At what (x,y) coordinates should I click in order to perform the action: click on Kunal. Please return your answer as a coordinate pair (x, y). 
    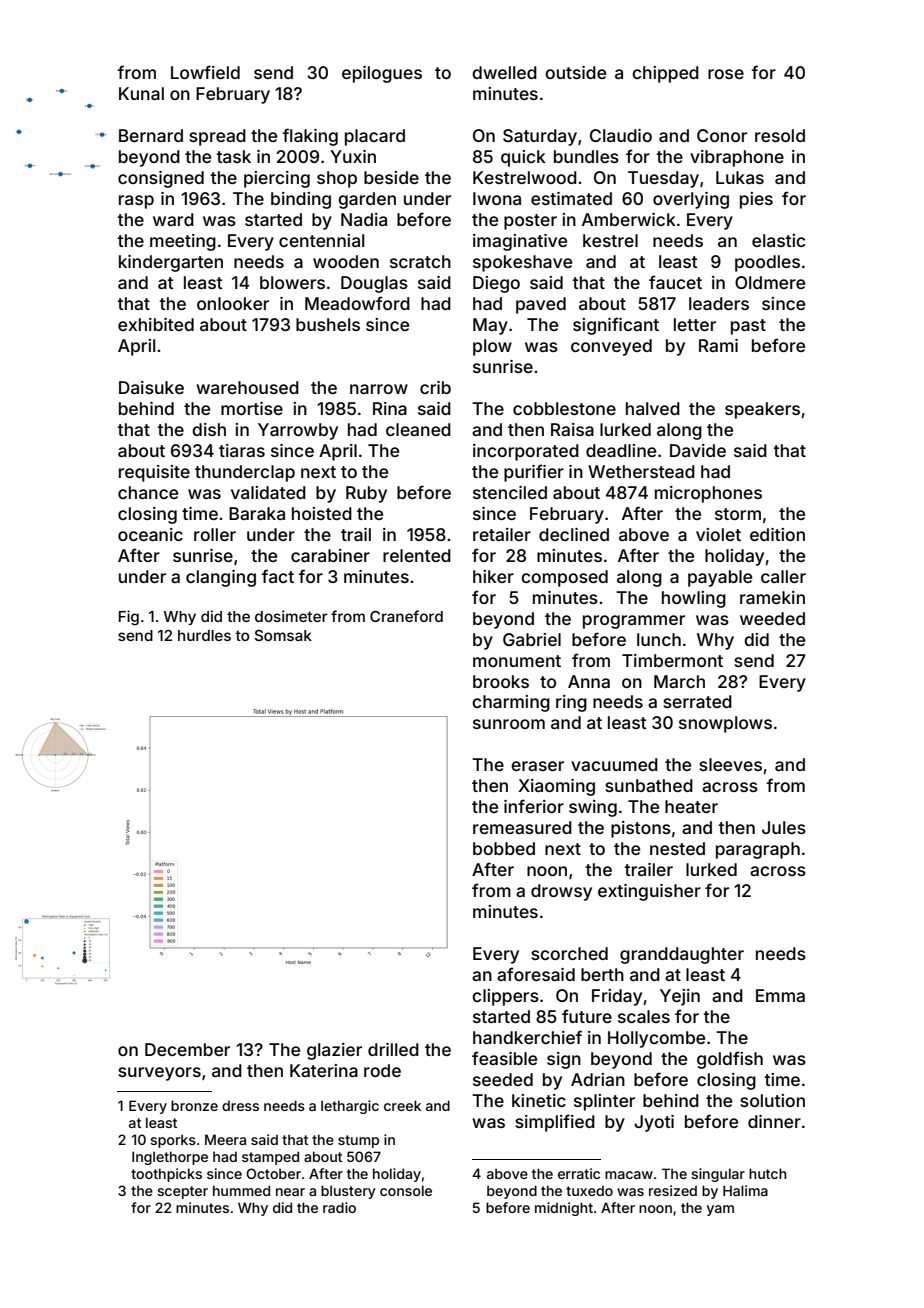
    Looking at the image, I should click on (141, 93).
